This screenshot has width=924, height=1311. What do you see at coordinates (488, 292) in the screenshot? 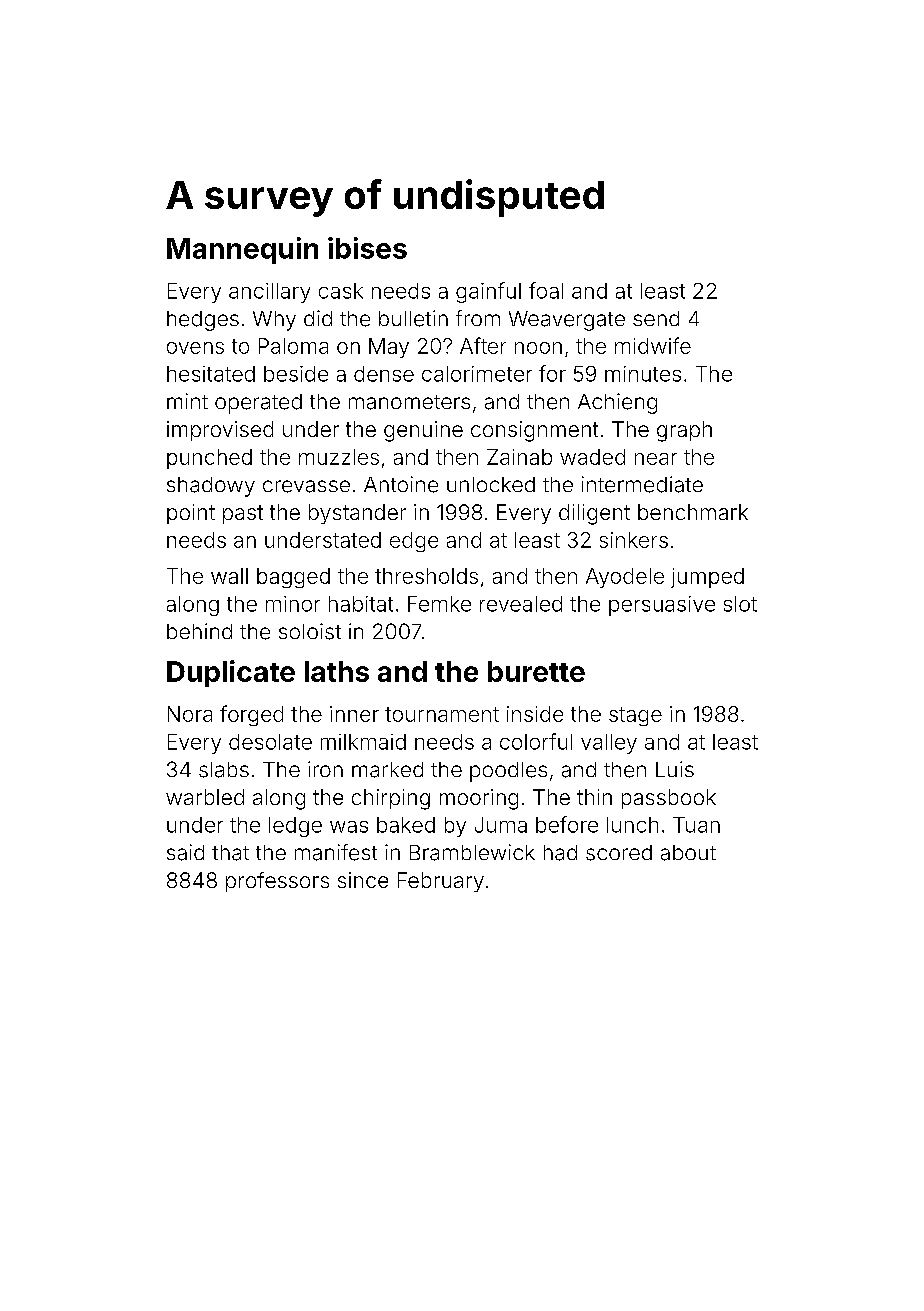
I see `gainful` at bounding box center [488, 292].
